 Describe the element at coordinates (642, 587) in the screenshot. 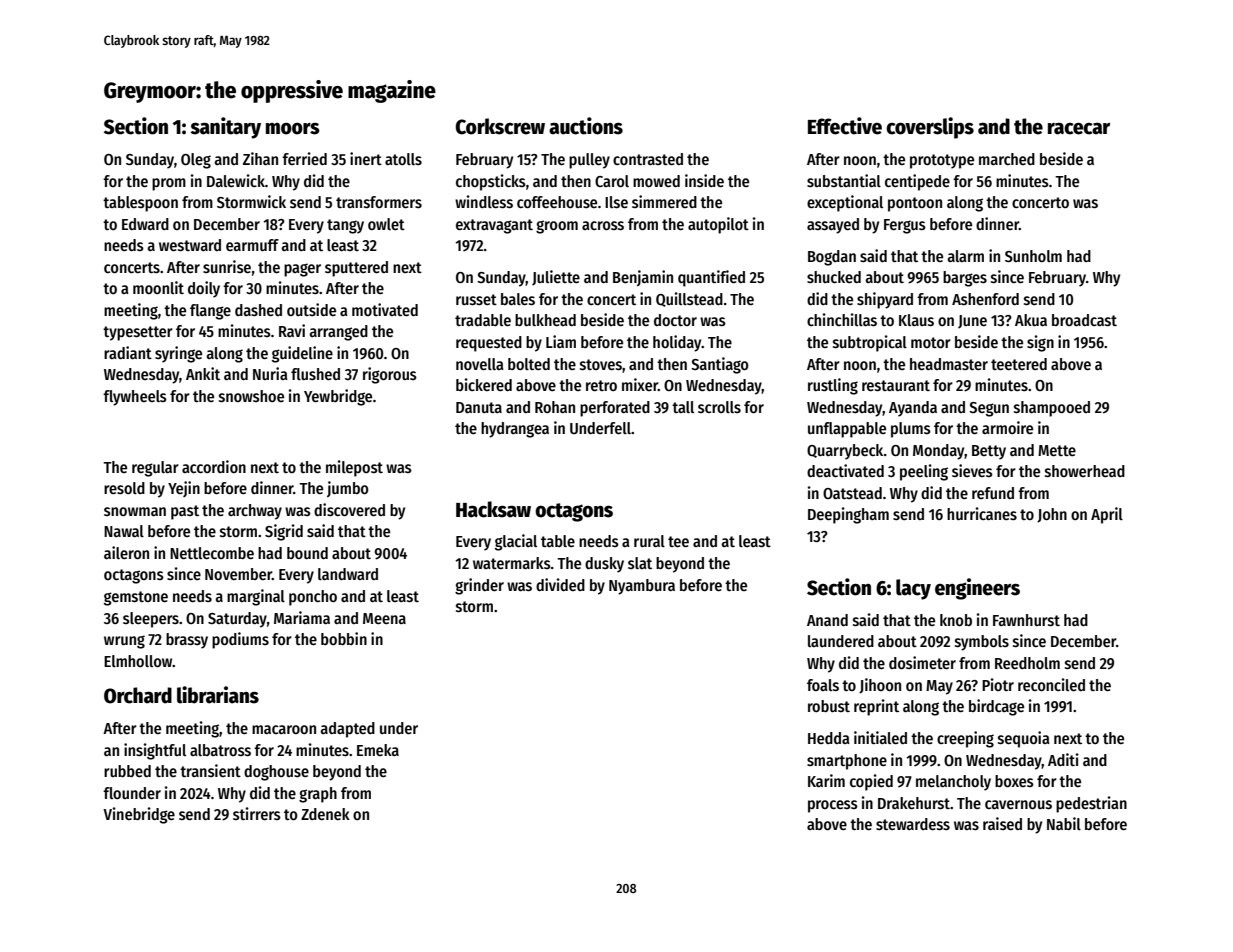

I see `Nyambura` at that location.
